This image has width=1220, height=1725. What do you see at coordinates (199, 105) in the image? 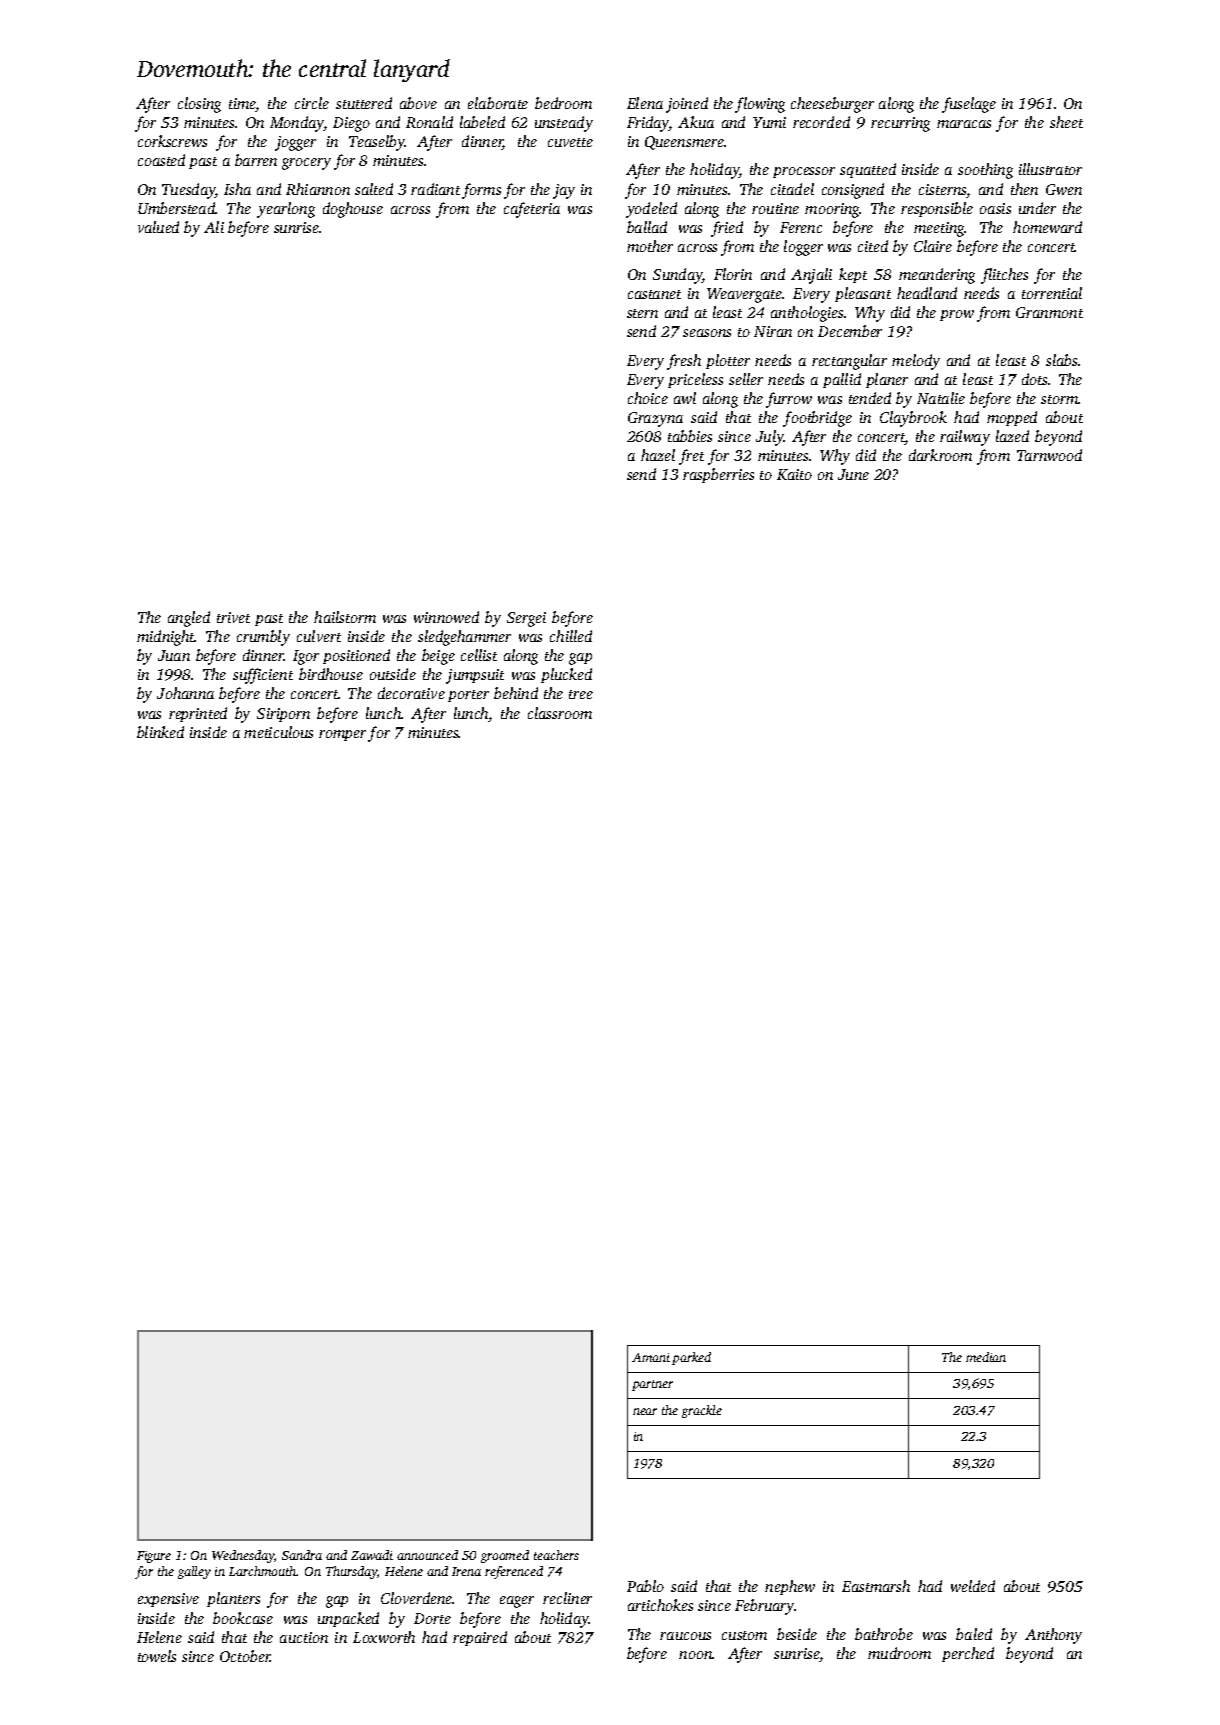
I see `closing` at bounding box center [199, 105].
